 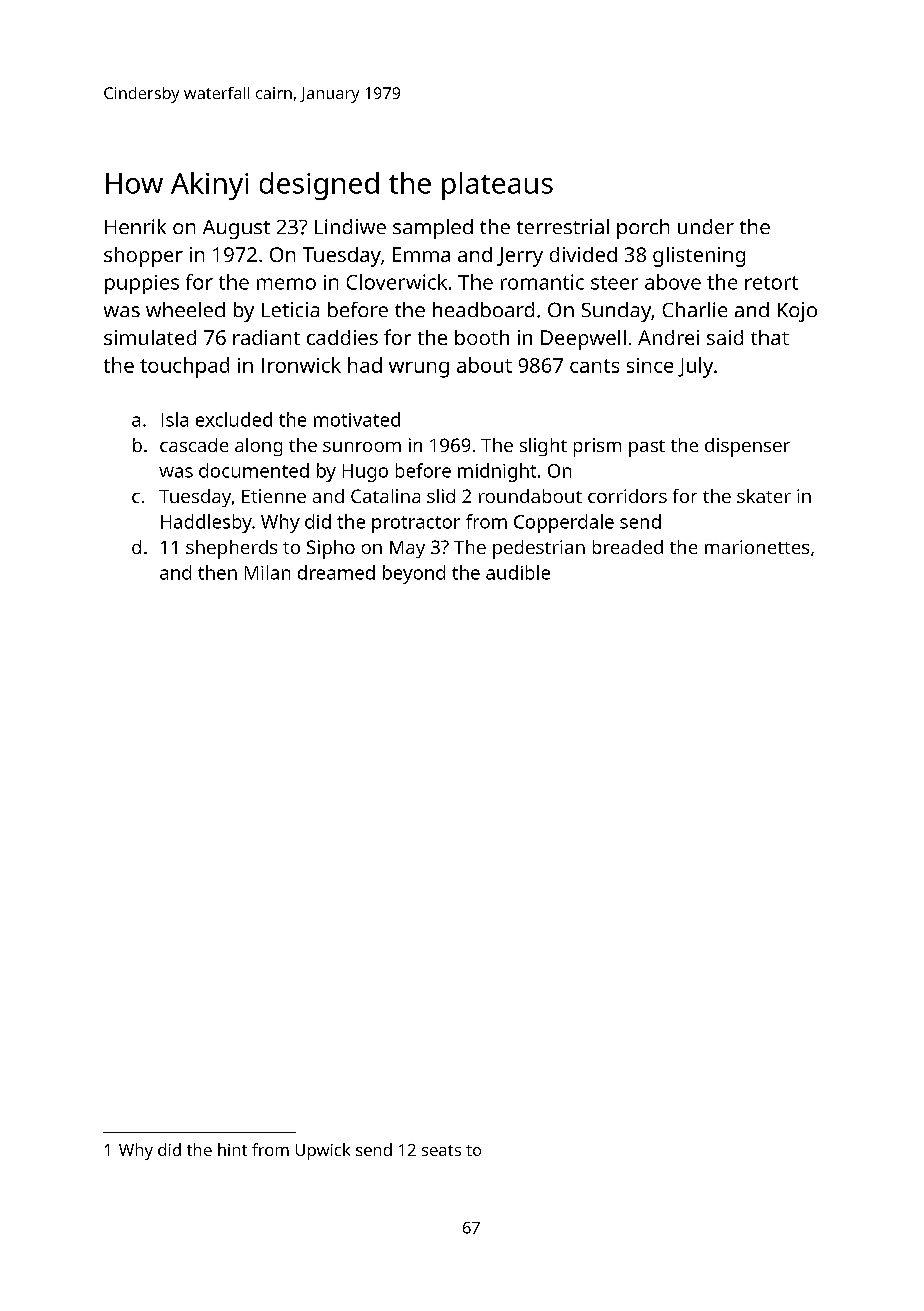 What do you see at coordinates (232, 1149) in the screenshot?
I see `hint` at bounding box center [232, 1149].
